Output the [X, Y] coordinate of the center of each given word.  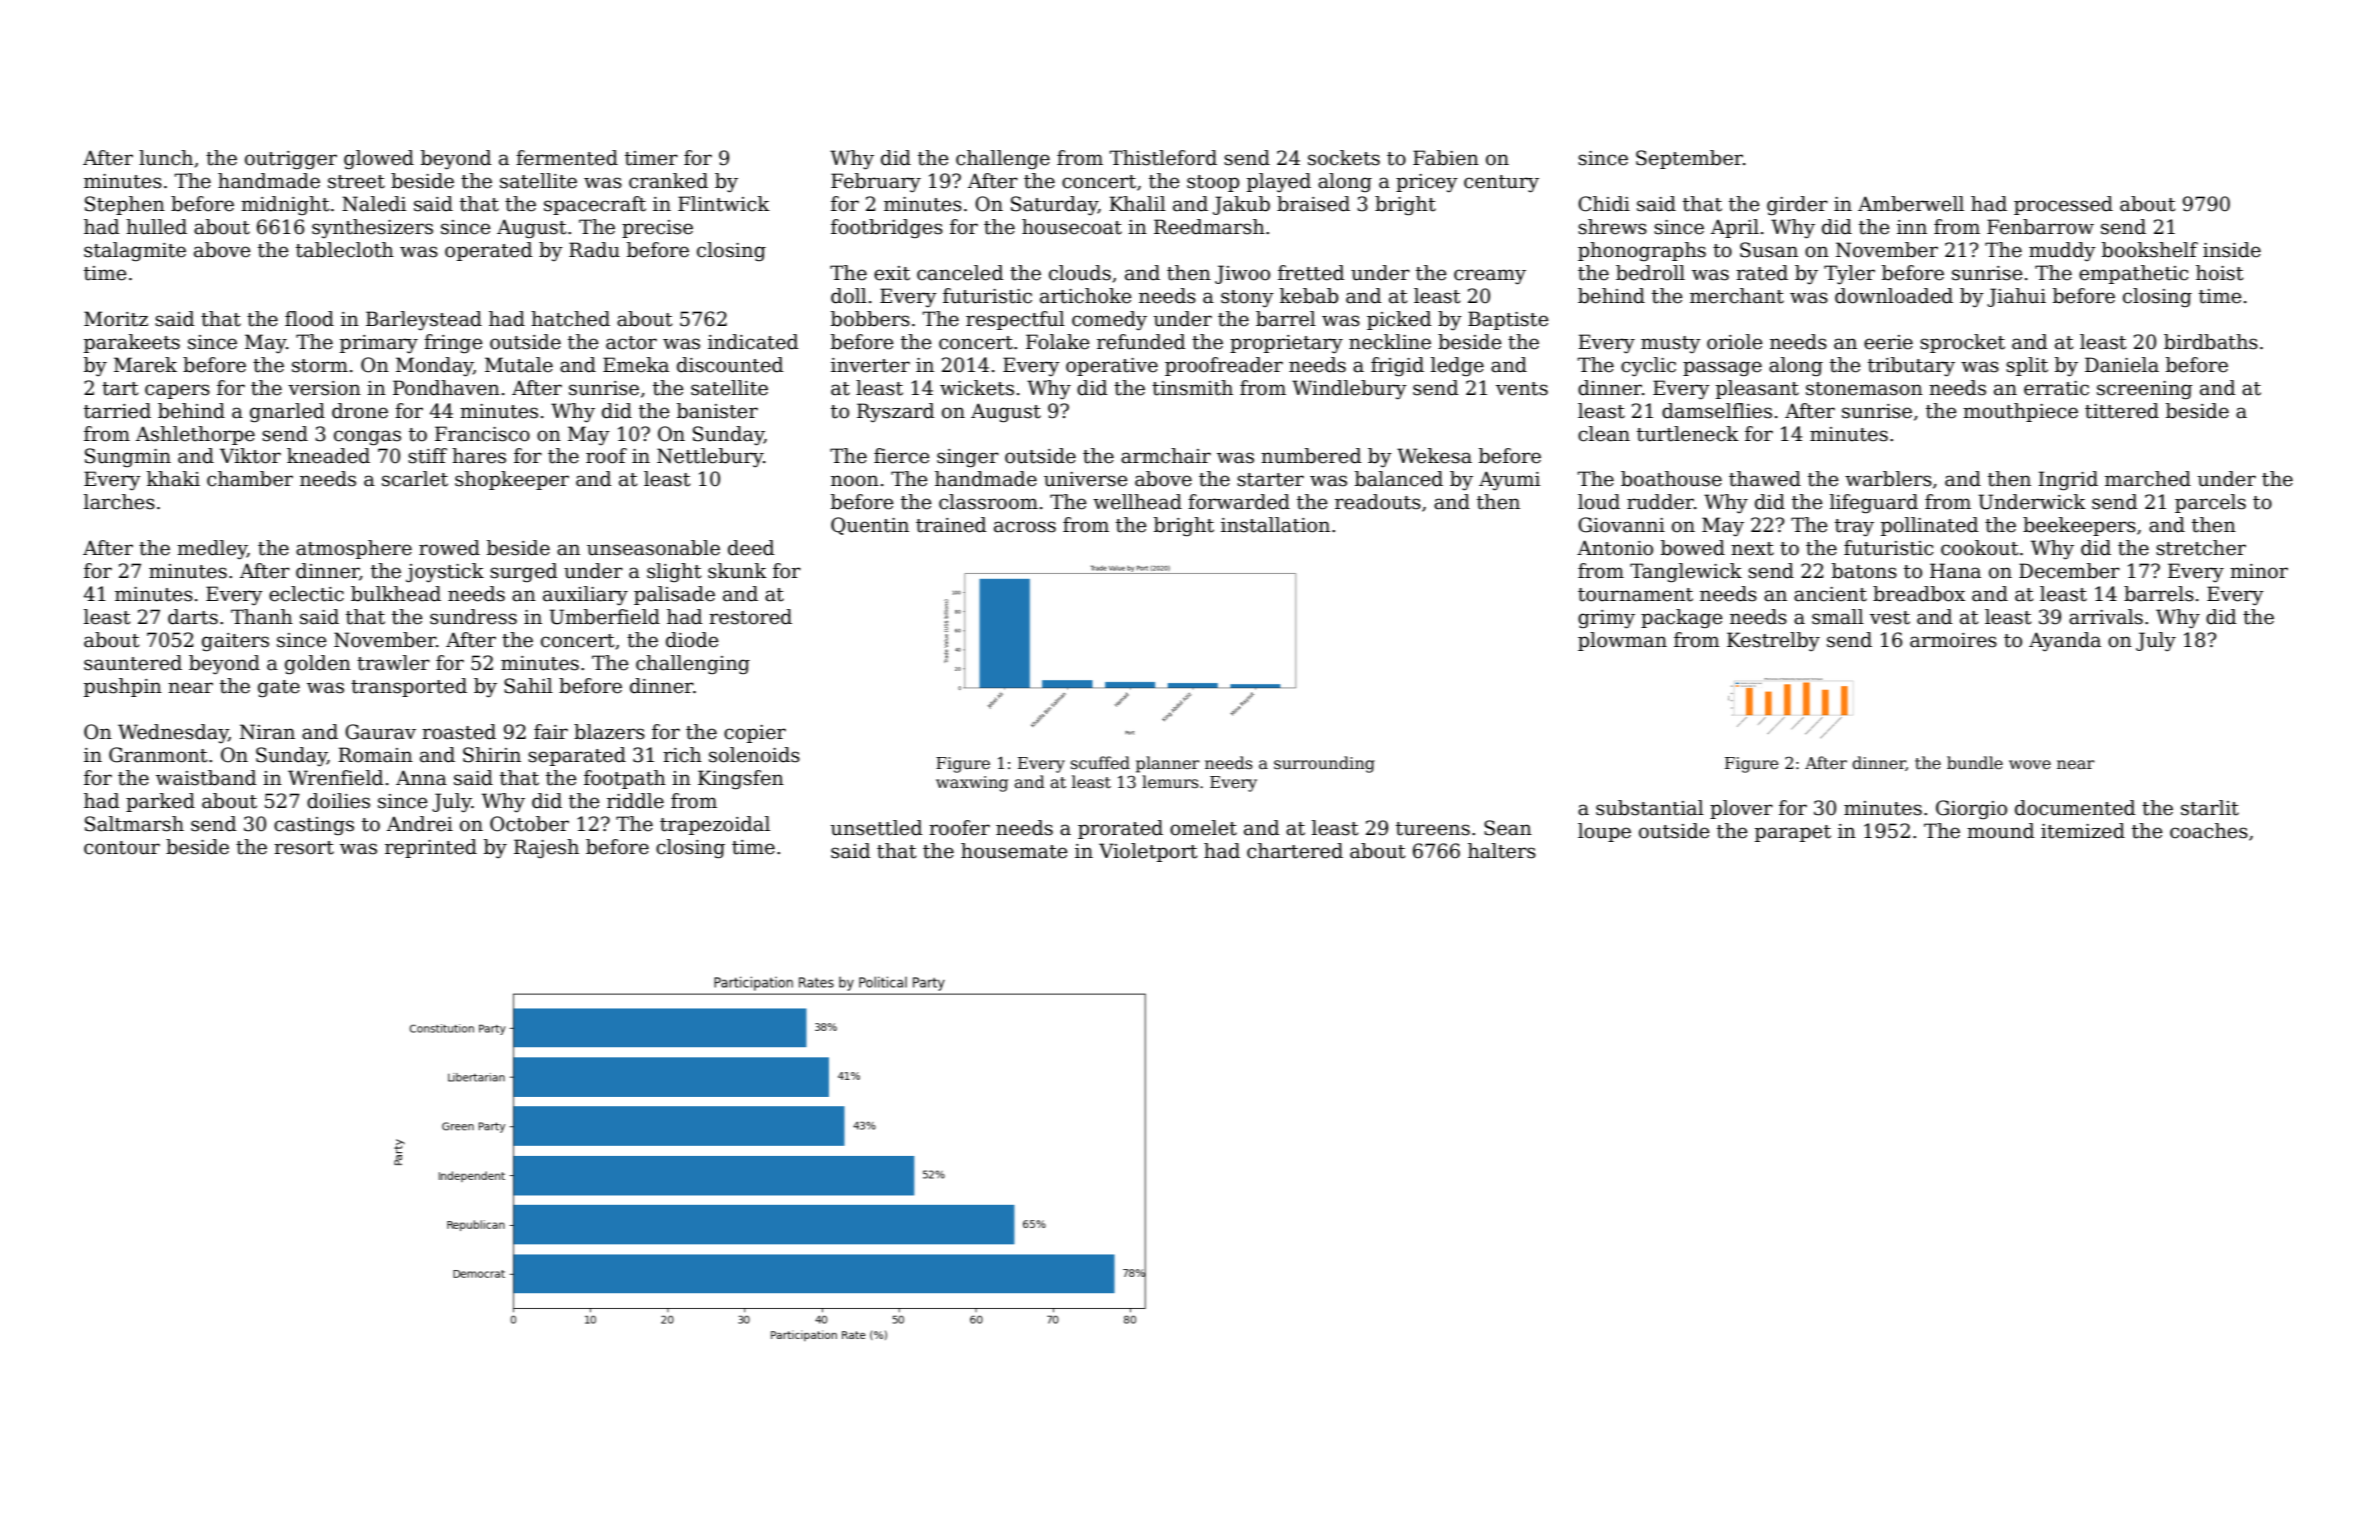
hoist [2220, 273]
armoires [1953, 640]
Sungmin [128, 458]
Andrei [420, 824]
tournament [1635, 595]
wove [2030, 765]
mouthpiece [2020, 412]
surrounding [1324, 764]
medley [212, 550]
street [356, 182]
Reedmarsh [1209, 227]
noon [855, 481]
